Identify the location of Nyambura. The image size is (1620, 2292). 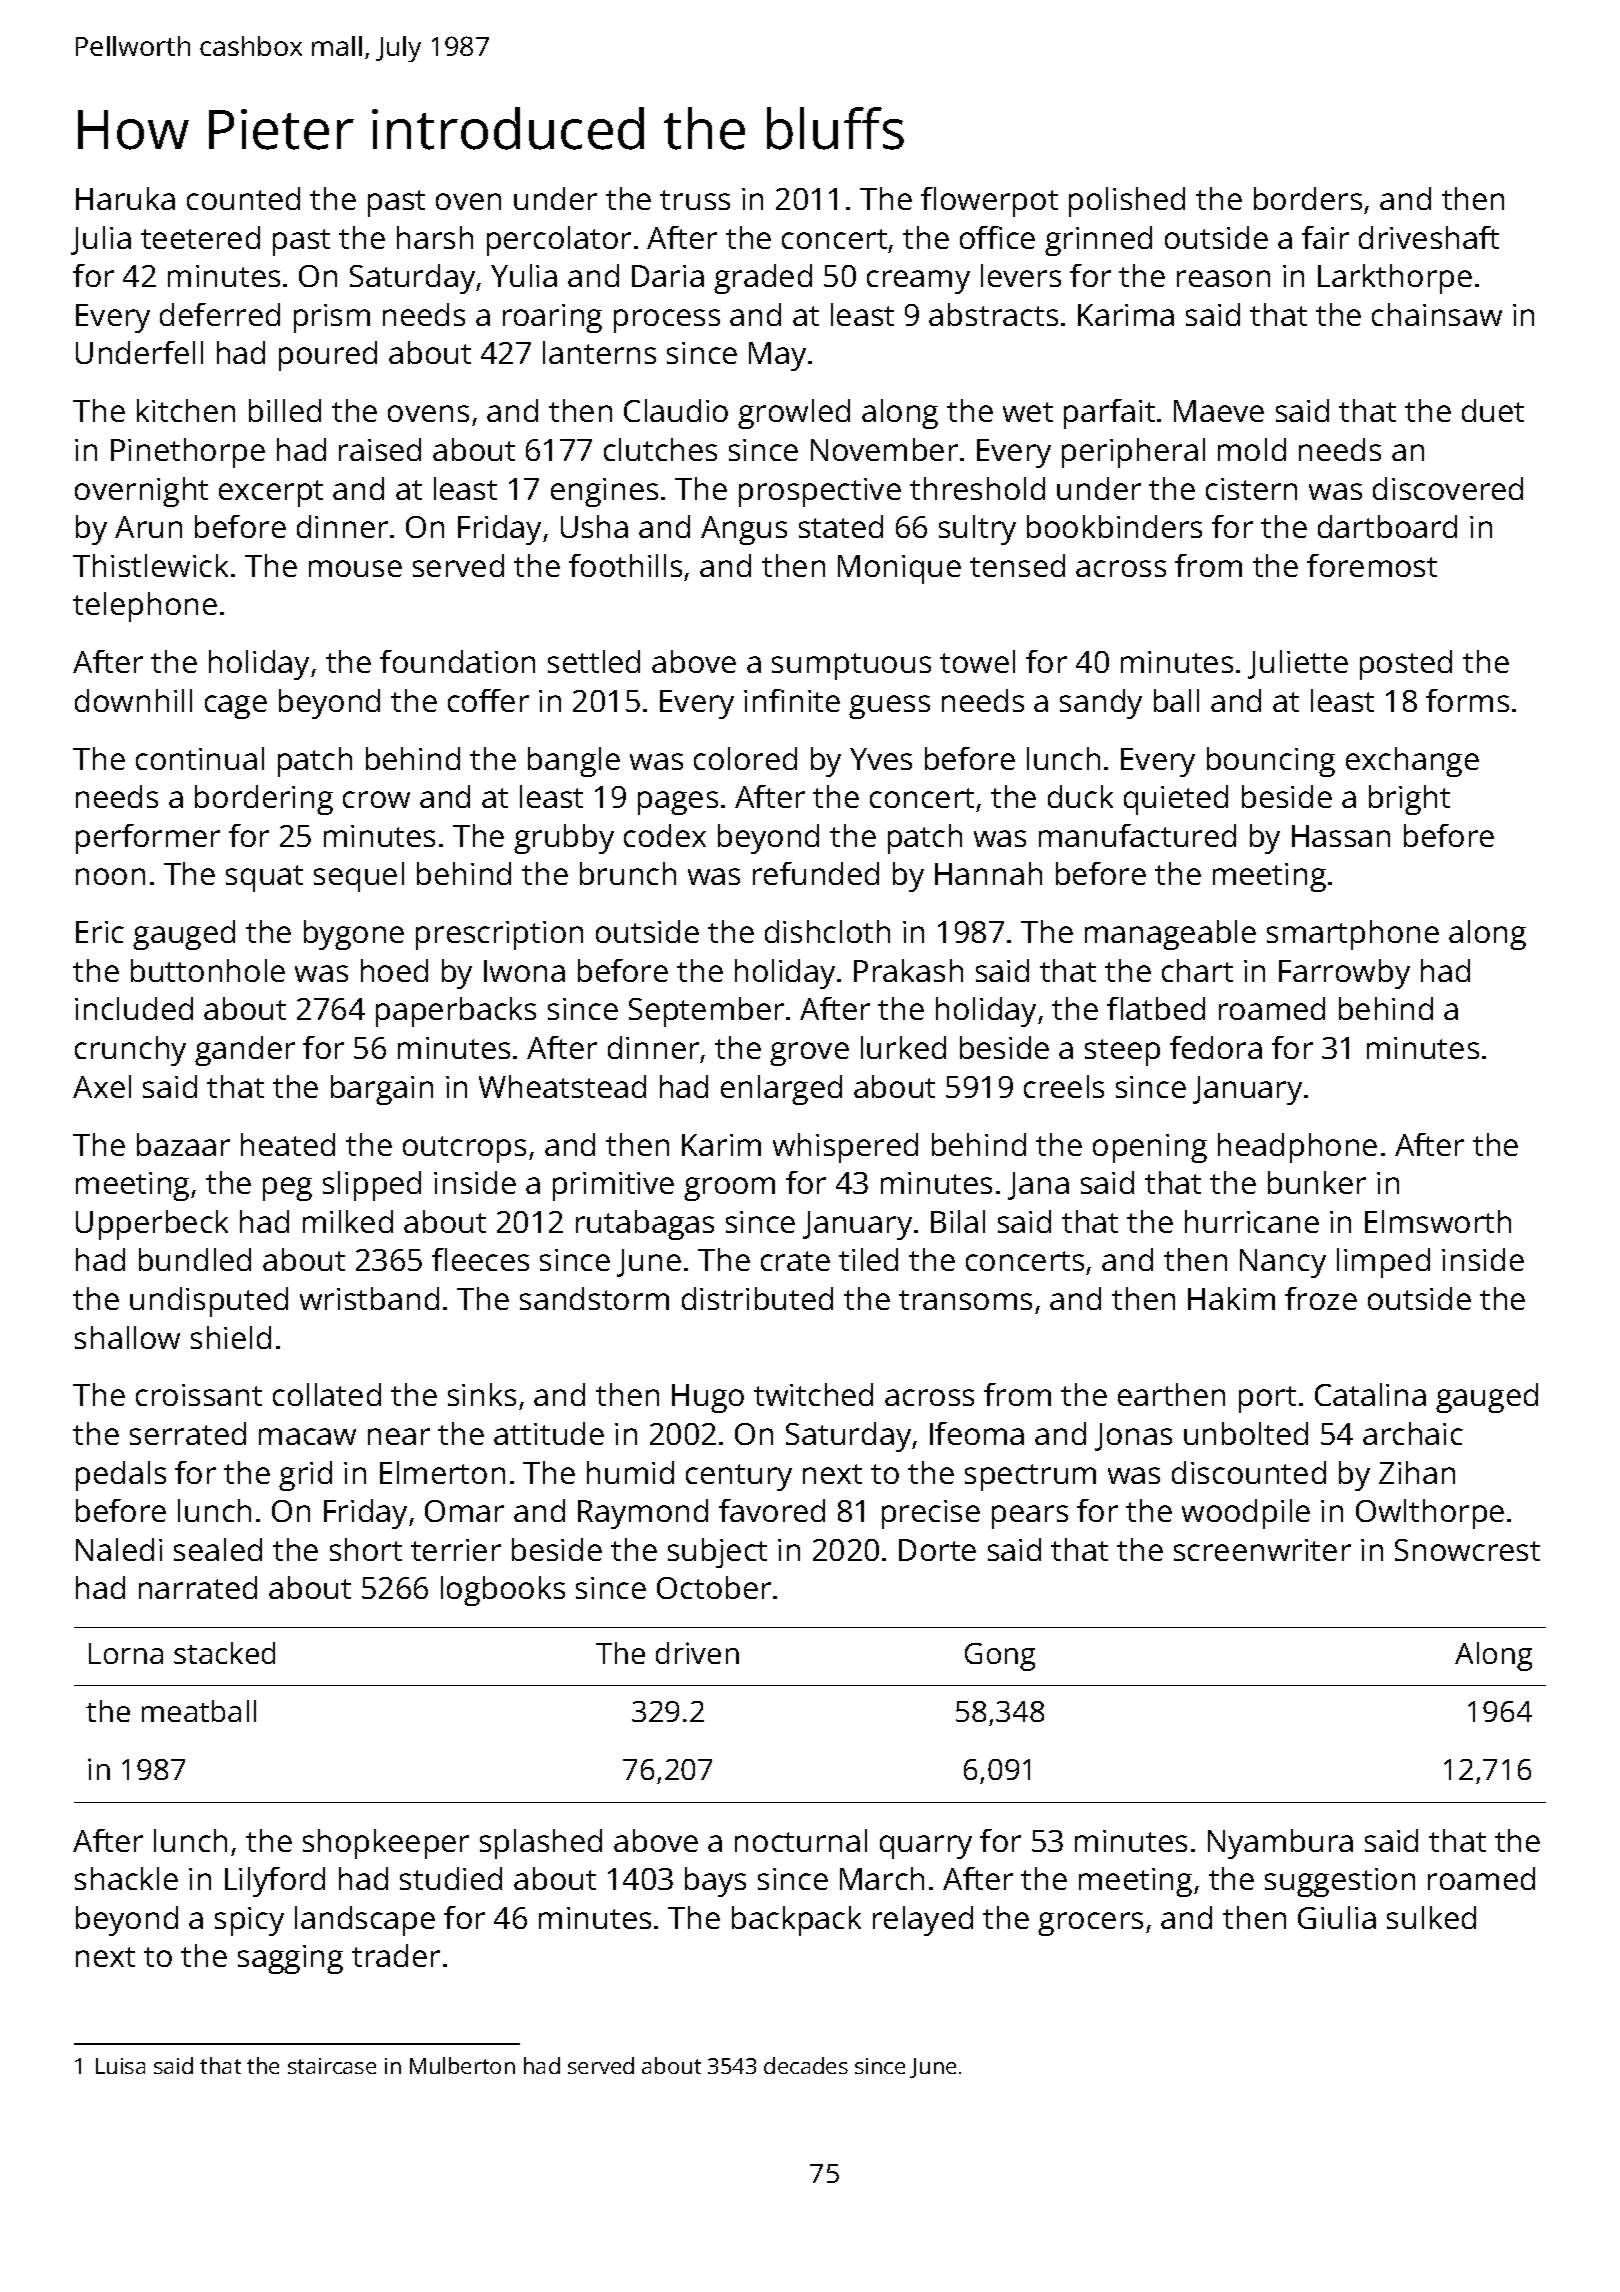
(1280, 1844).
